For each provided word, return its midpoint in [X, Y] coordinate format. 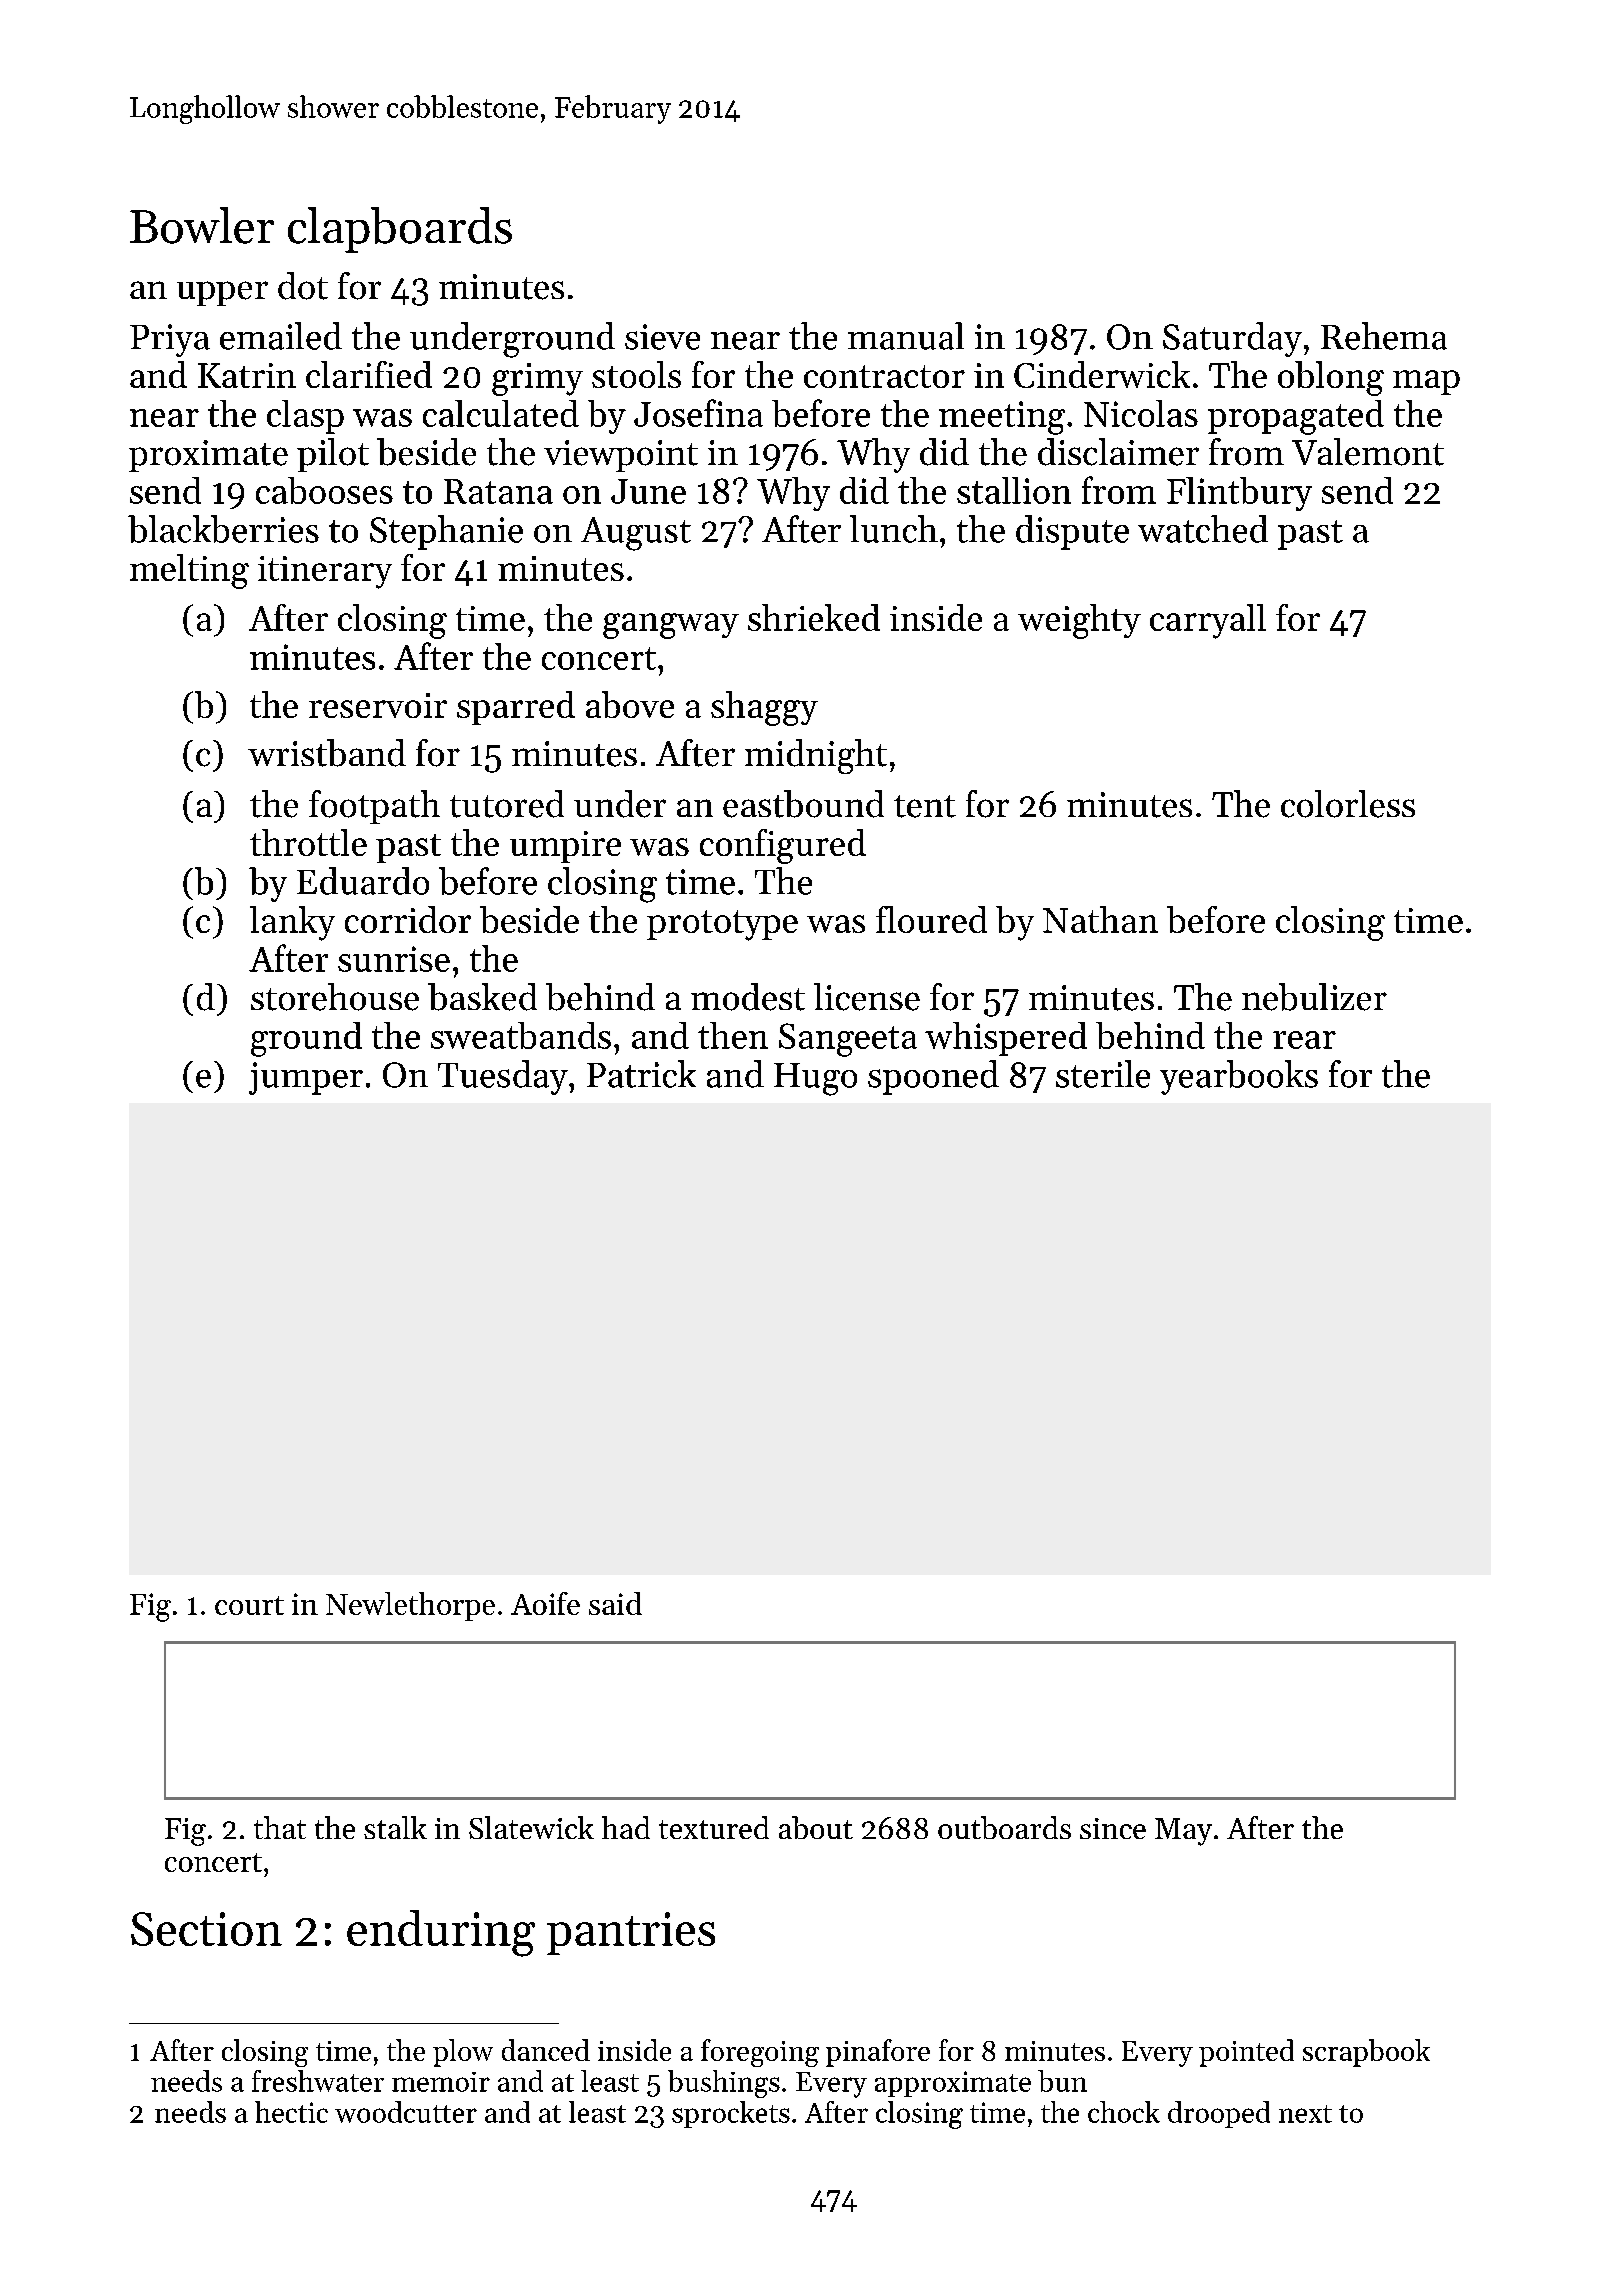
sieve [662, 337]
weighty [1079, 621]
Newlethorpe [410, 1606]
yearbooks [1239, 1077]
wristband [327, 753]
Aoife [545, 1603]
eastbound [803, 804]
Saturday [1232, 339]
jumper [306, 1078]
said [615, 1603]
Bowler [202, 225]
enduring [441, 1933]
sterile [1103, 1074]
